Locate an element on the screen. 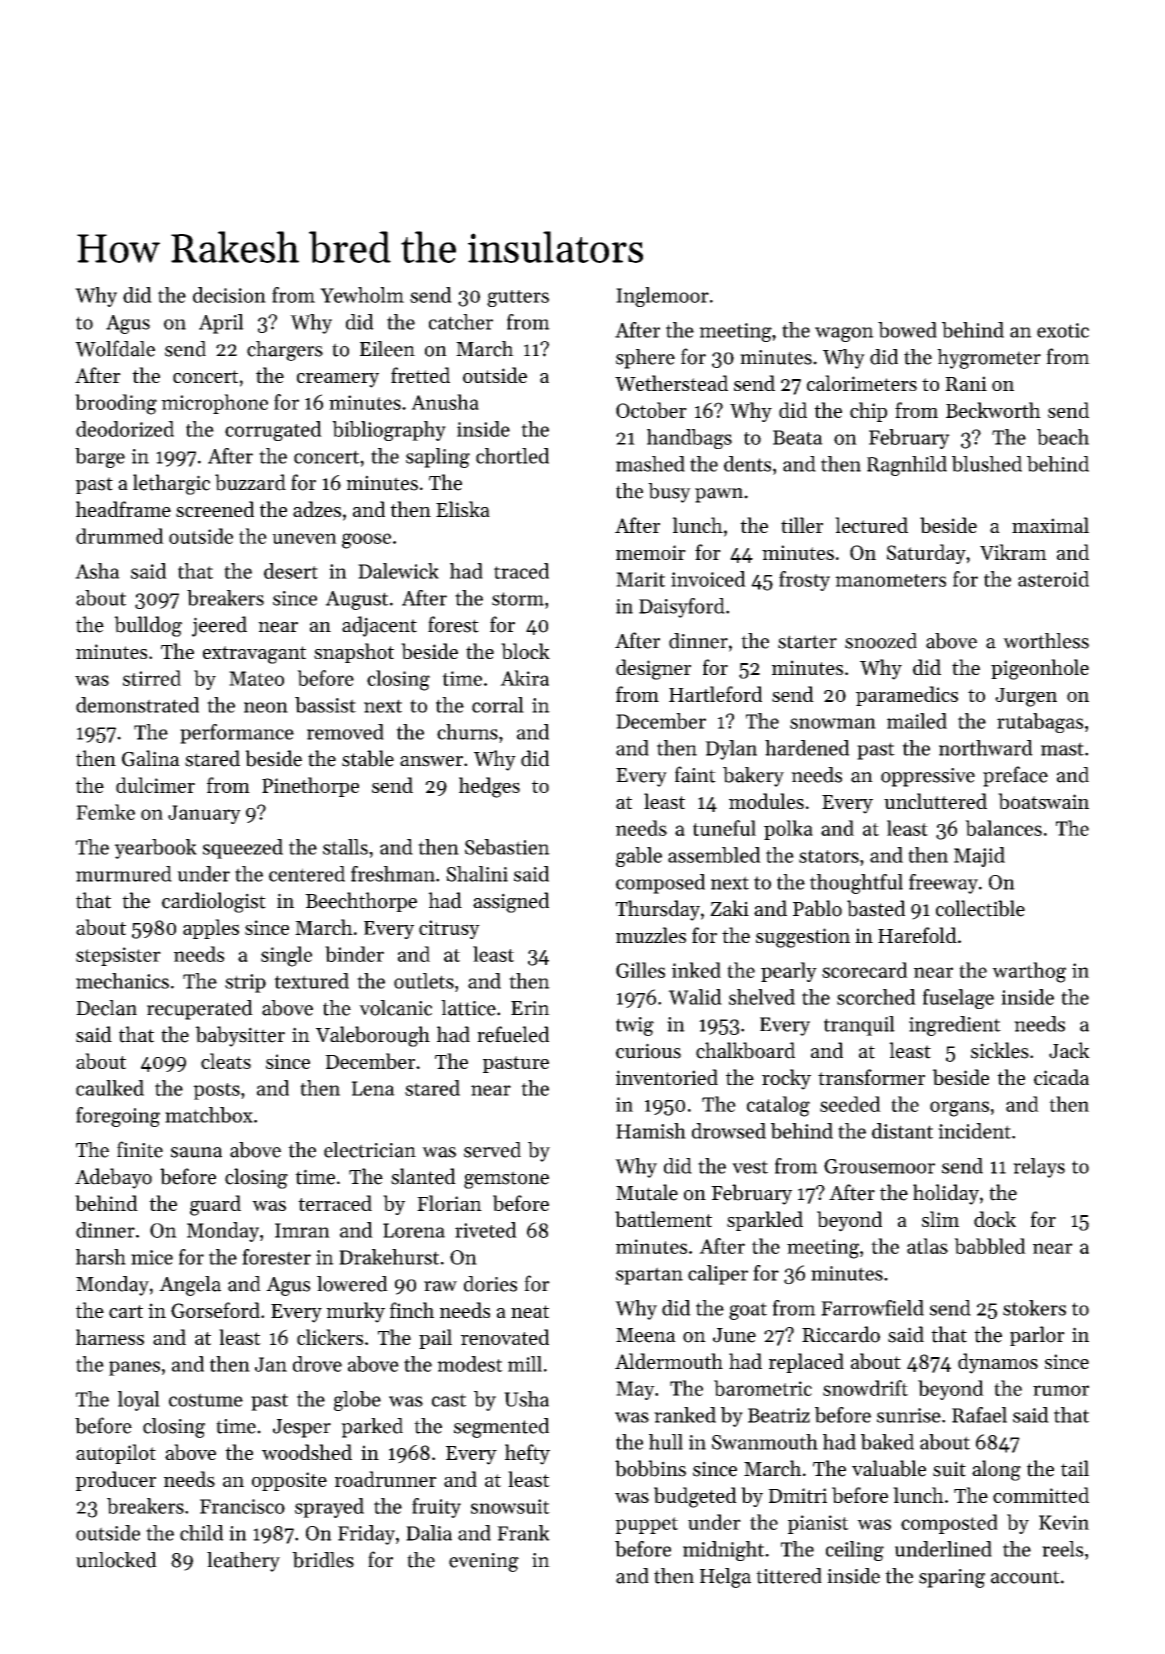 The image size is (1165, 1654). muzzles is located at coordinates (651, 935).
